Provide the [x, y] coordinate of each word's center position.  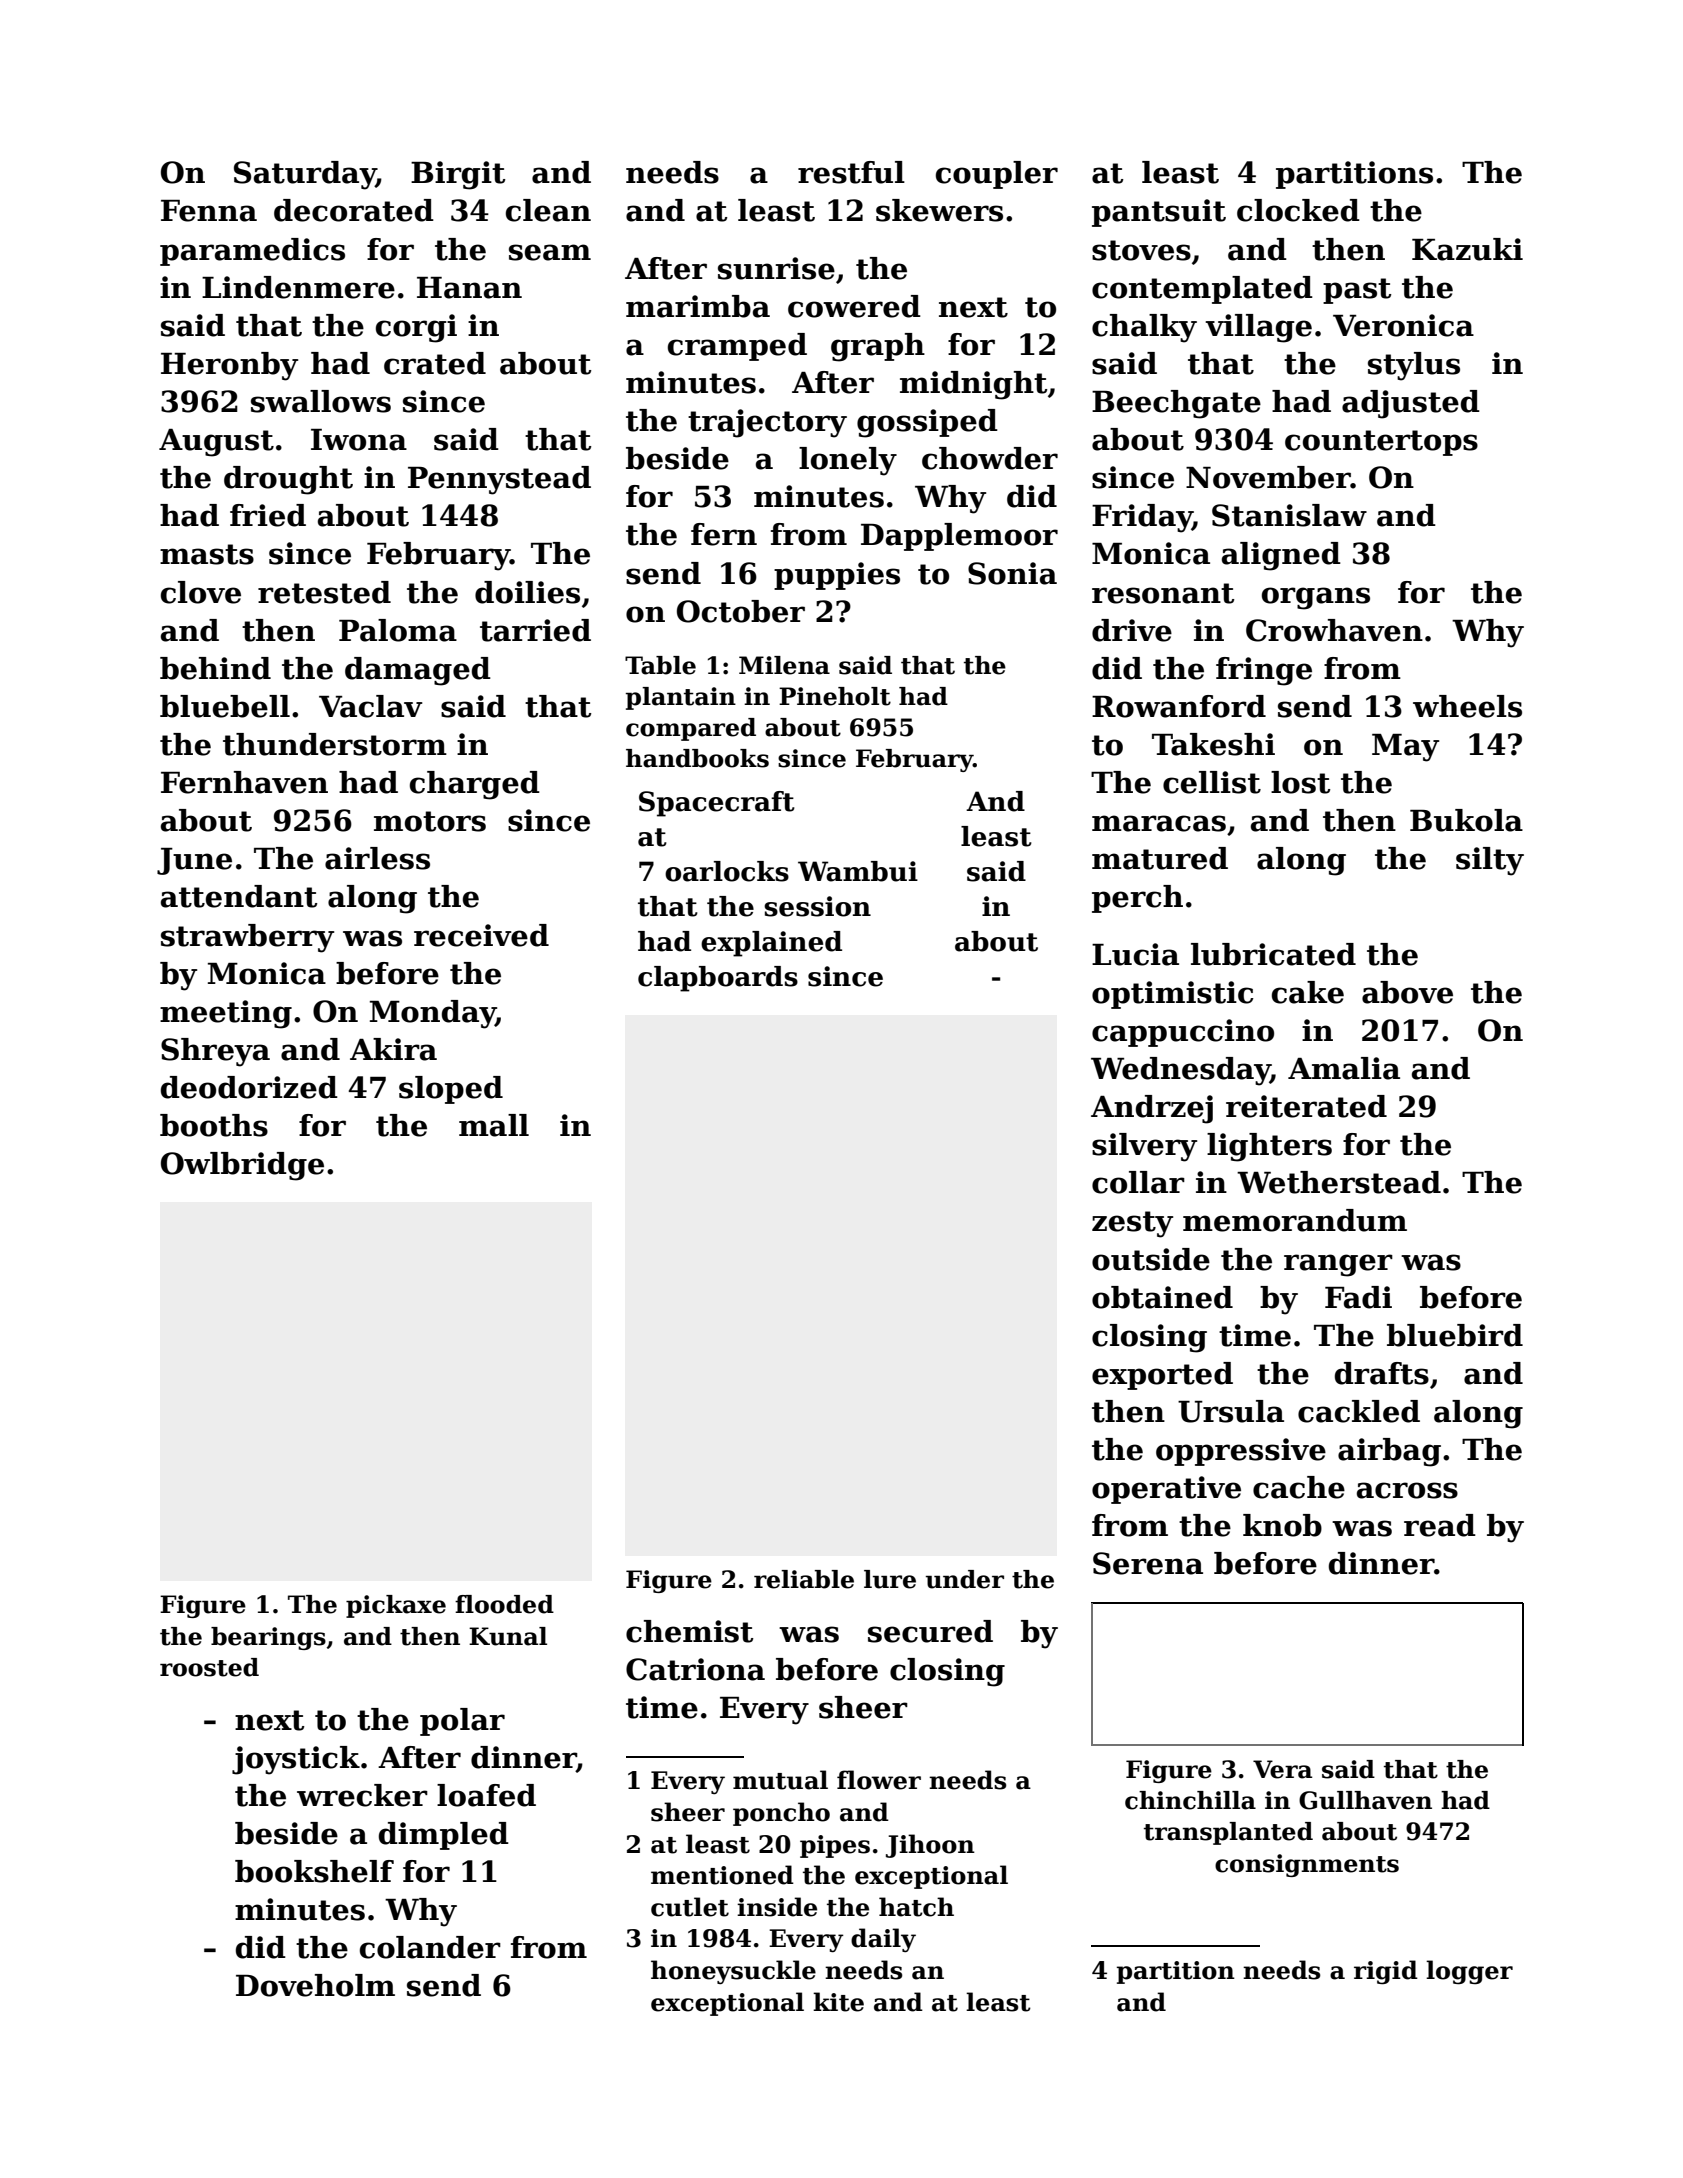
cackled [1359, 1411]
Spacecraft [717, 804]
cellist [1212, 782]
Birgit [458, 175]
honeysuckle [733, 1972]
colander [430, 1947]
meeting [226, 1014]
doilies [527, 592]
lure [890, 1579]
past [1357, 291]
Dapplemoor [959, 537]
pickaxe [396, 1606]
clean [548, 210]
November [1268, 477]
